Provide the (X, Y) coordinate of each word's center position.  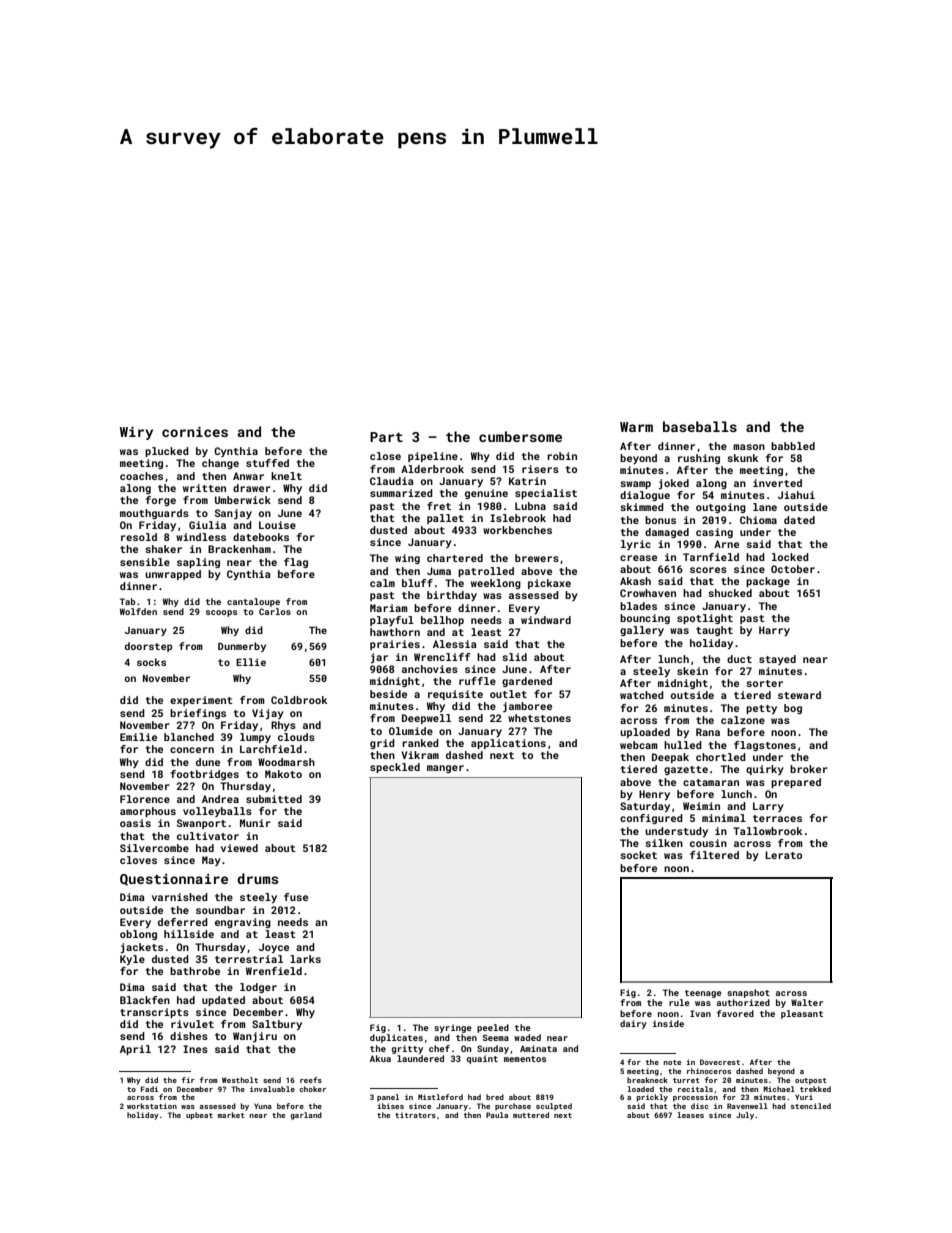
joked (674, 484)
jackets (142, 948)
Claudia (392, 481)
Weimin (701, 806)
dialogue (645, 496)
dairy (633, 1024)
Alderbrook (432, 469)
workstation (152, 1106)
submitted (274, 799)
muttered (531, 1115)
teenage (703, 994)
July (745, 1116)
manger (445, 769)
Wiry (136, 433)
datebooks (261, 537)
